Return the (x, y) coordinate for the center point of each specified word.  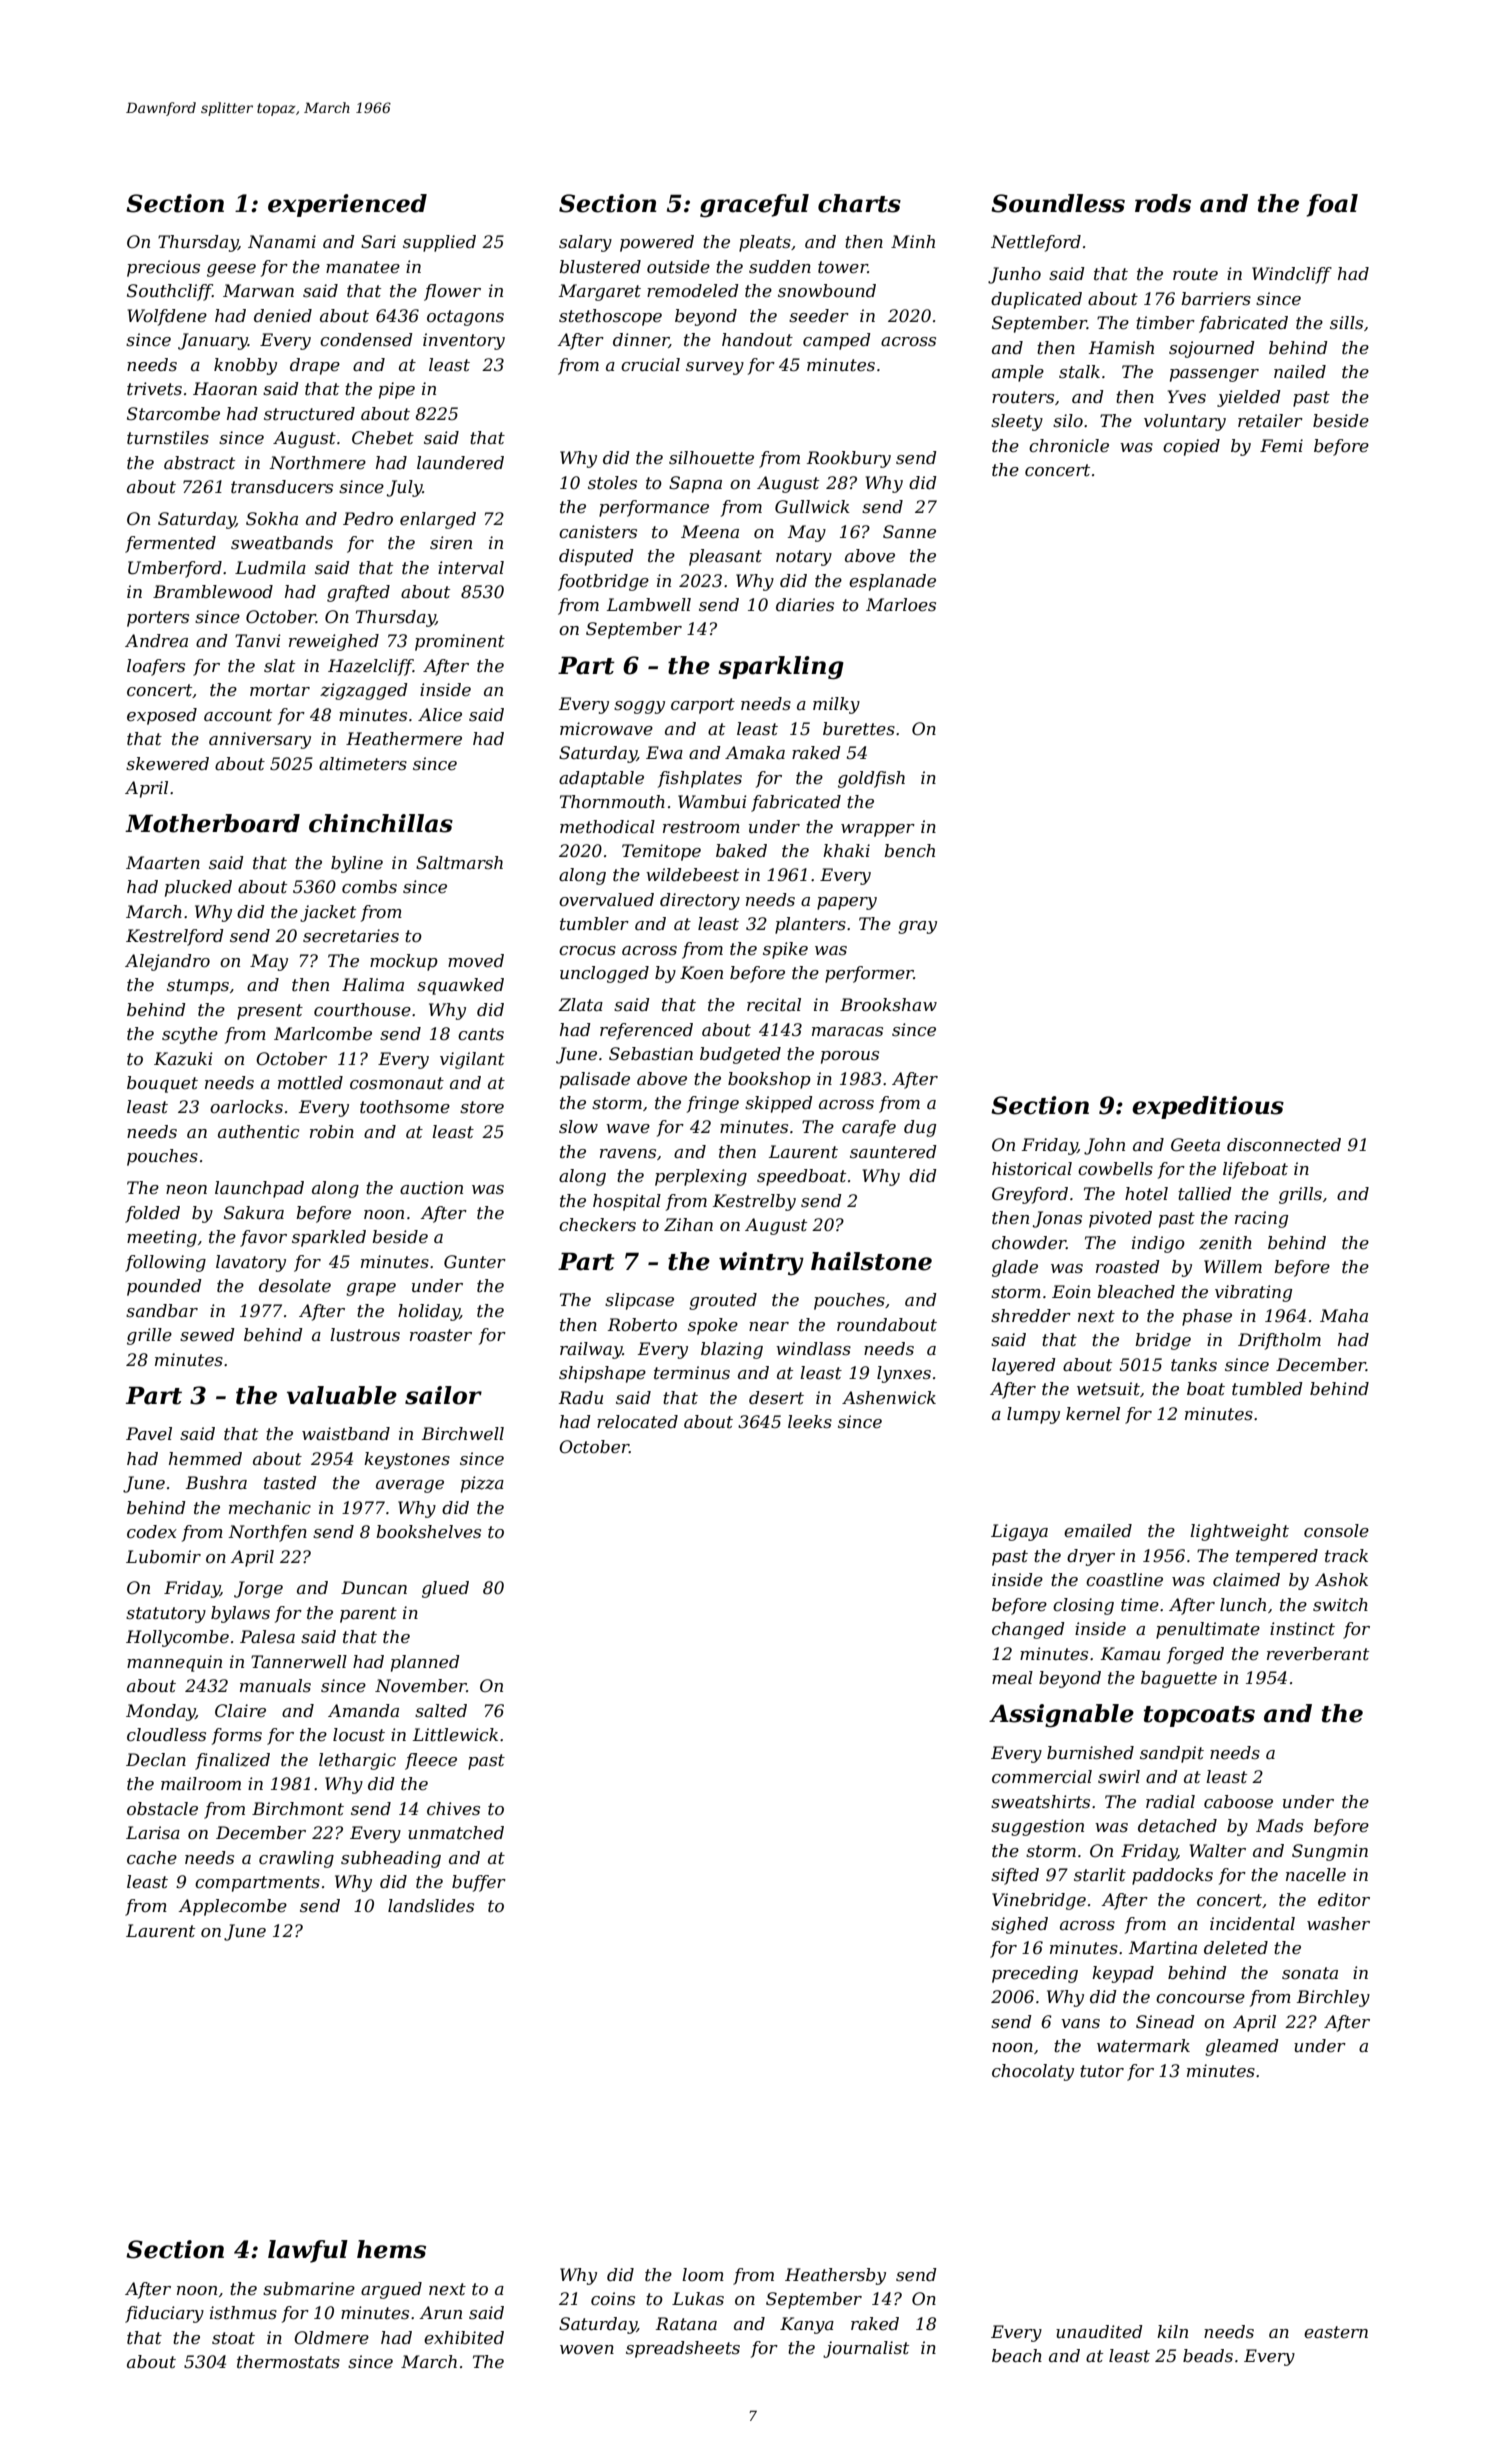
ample (1018, 373)
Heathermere (404, 739)
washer (1338, 1924)
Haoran (225, 388)
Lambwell (649, 605)
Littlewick (455, 1735)
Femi (1281, 445)
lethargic (357, 1761)
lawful (308, 2251)
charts (859, 203)
